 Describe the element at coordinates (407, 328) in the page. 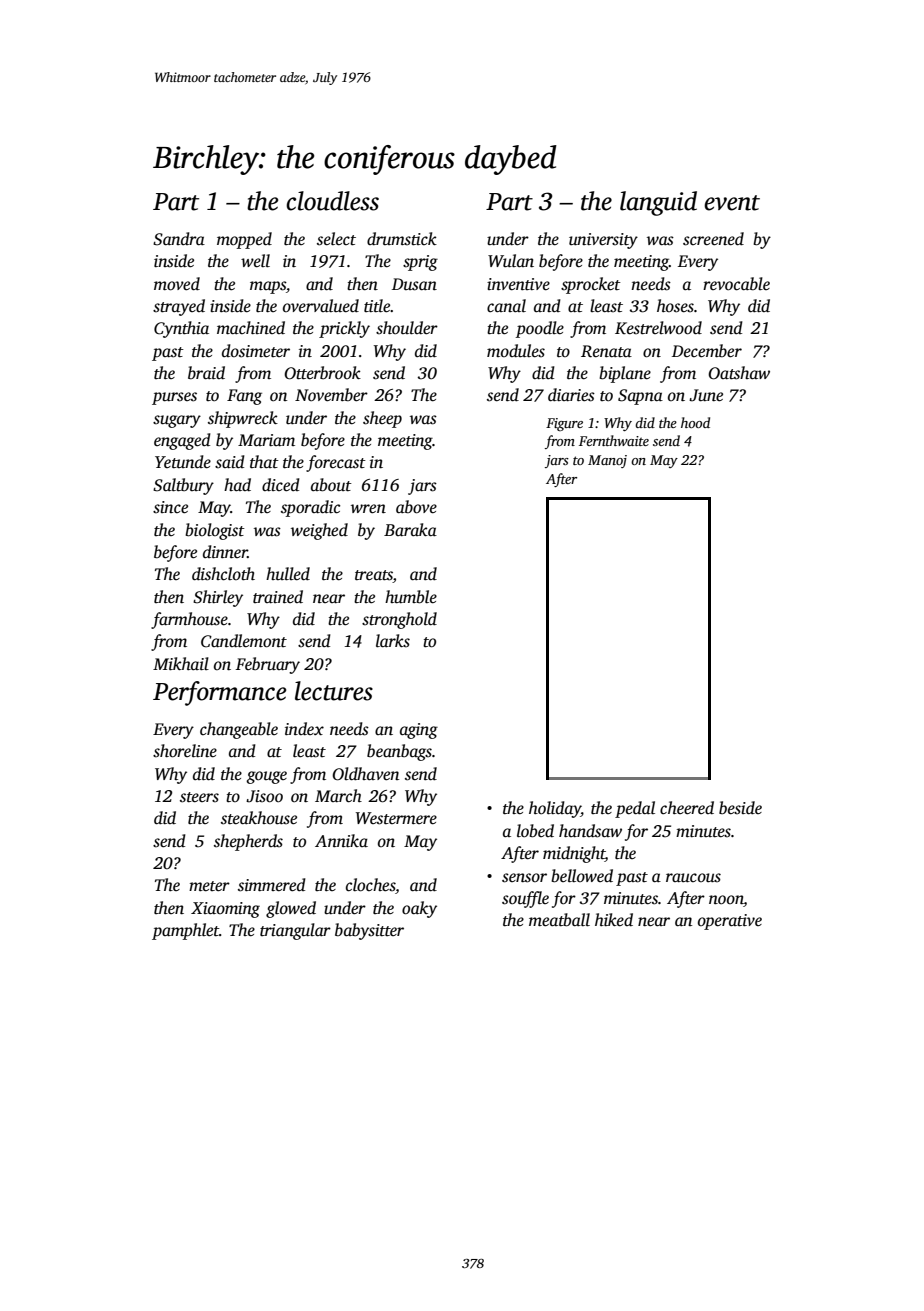

I see `shoulder` at that location.
